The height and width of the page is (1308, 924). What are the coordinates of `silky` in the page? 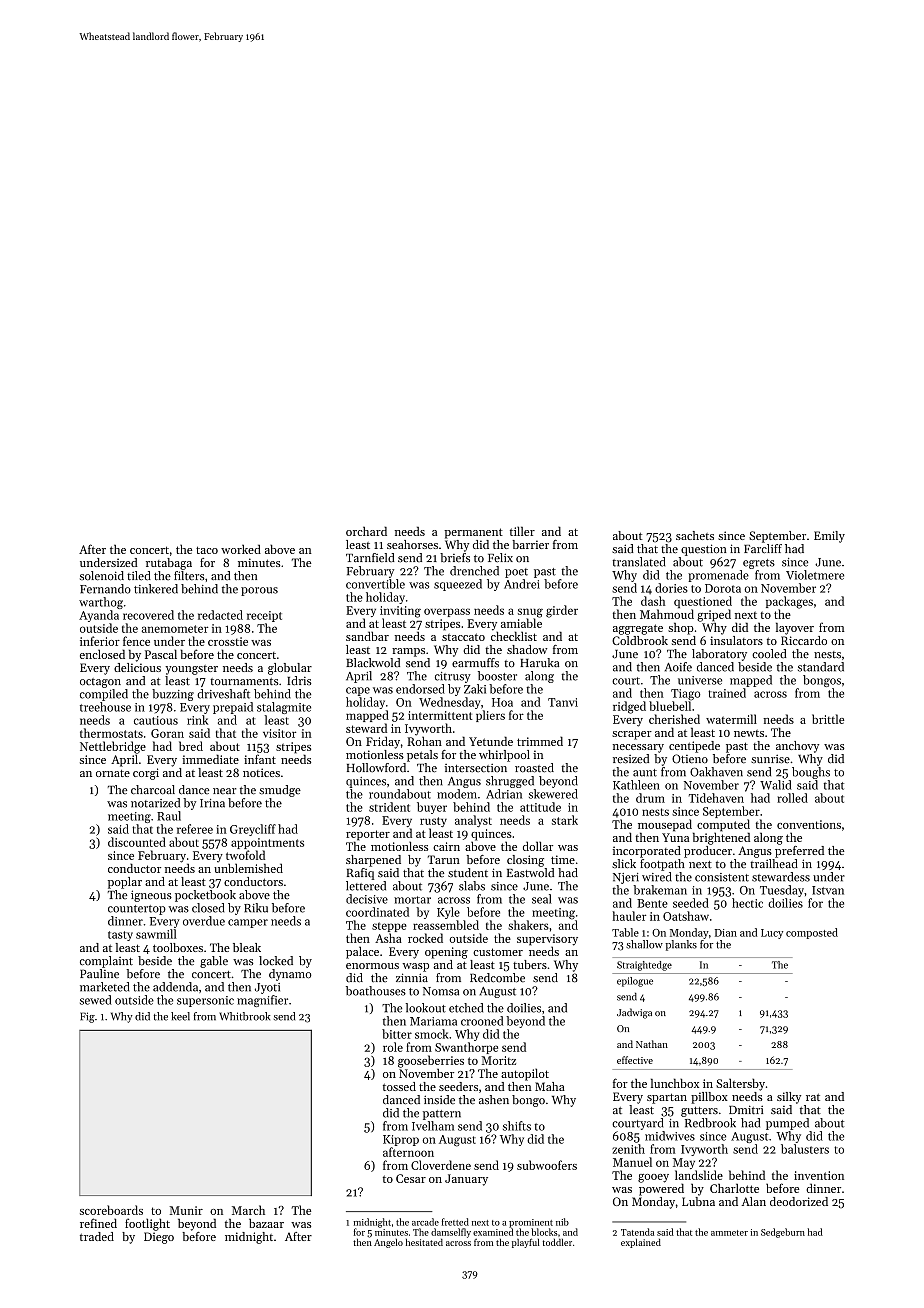 It's located at (789, 1098).
